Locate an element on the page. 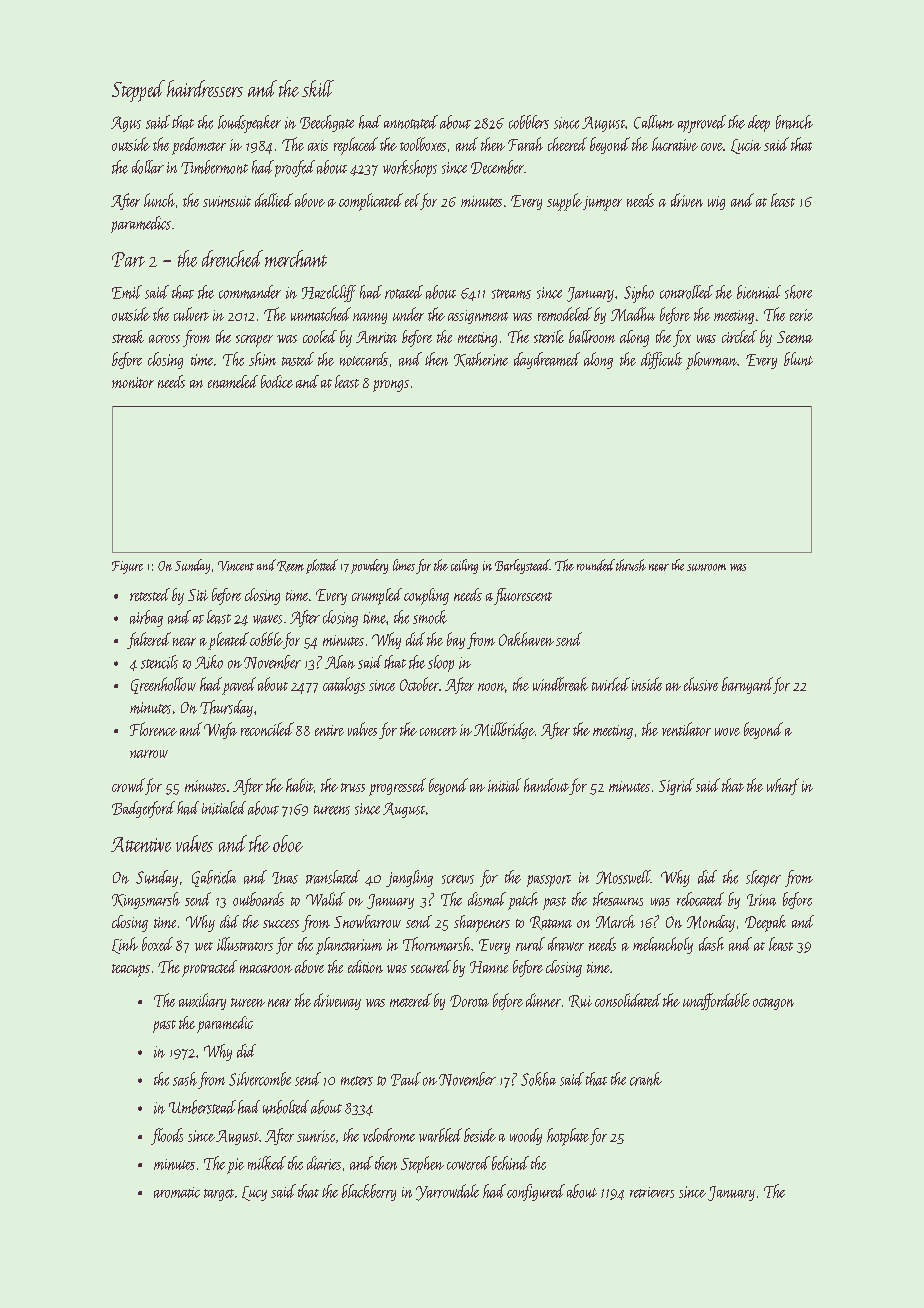 The width and height of the page is (924, 1308). hotplate is located at coordinates (568, 1137).
